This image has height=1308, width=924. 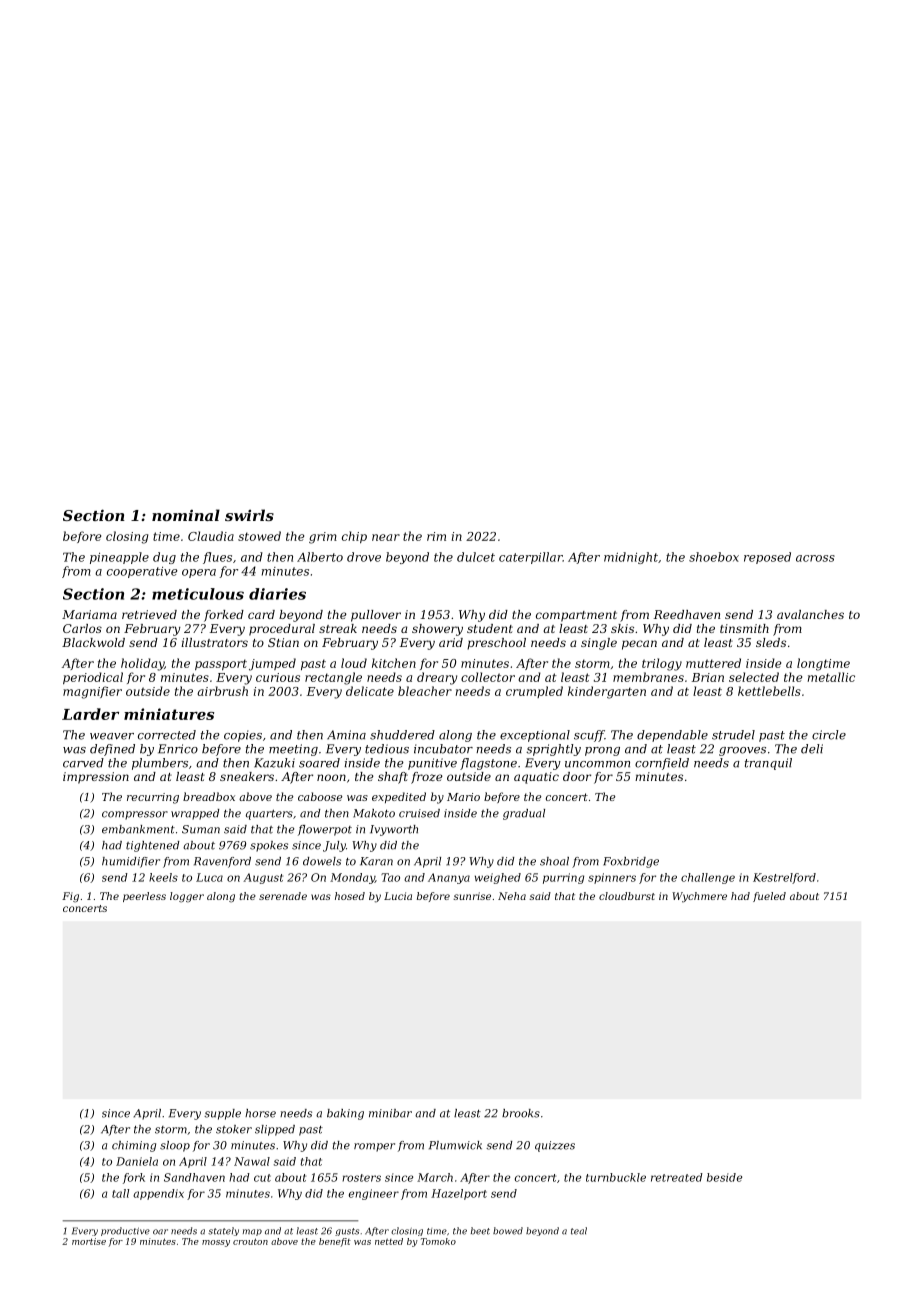 What do you see at coordinates (443, 749) in the image?
I see `incubator` at bounding box center [443, 749].
